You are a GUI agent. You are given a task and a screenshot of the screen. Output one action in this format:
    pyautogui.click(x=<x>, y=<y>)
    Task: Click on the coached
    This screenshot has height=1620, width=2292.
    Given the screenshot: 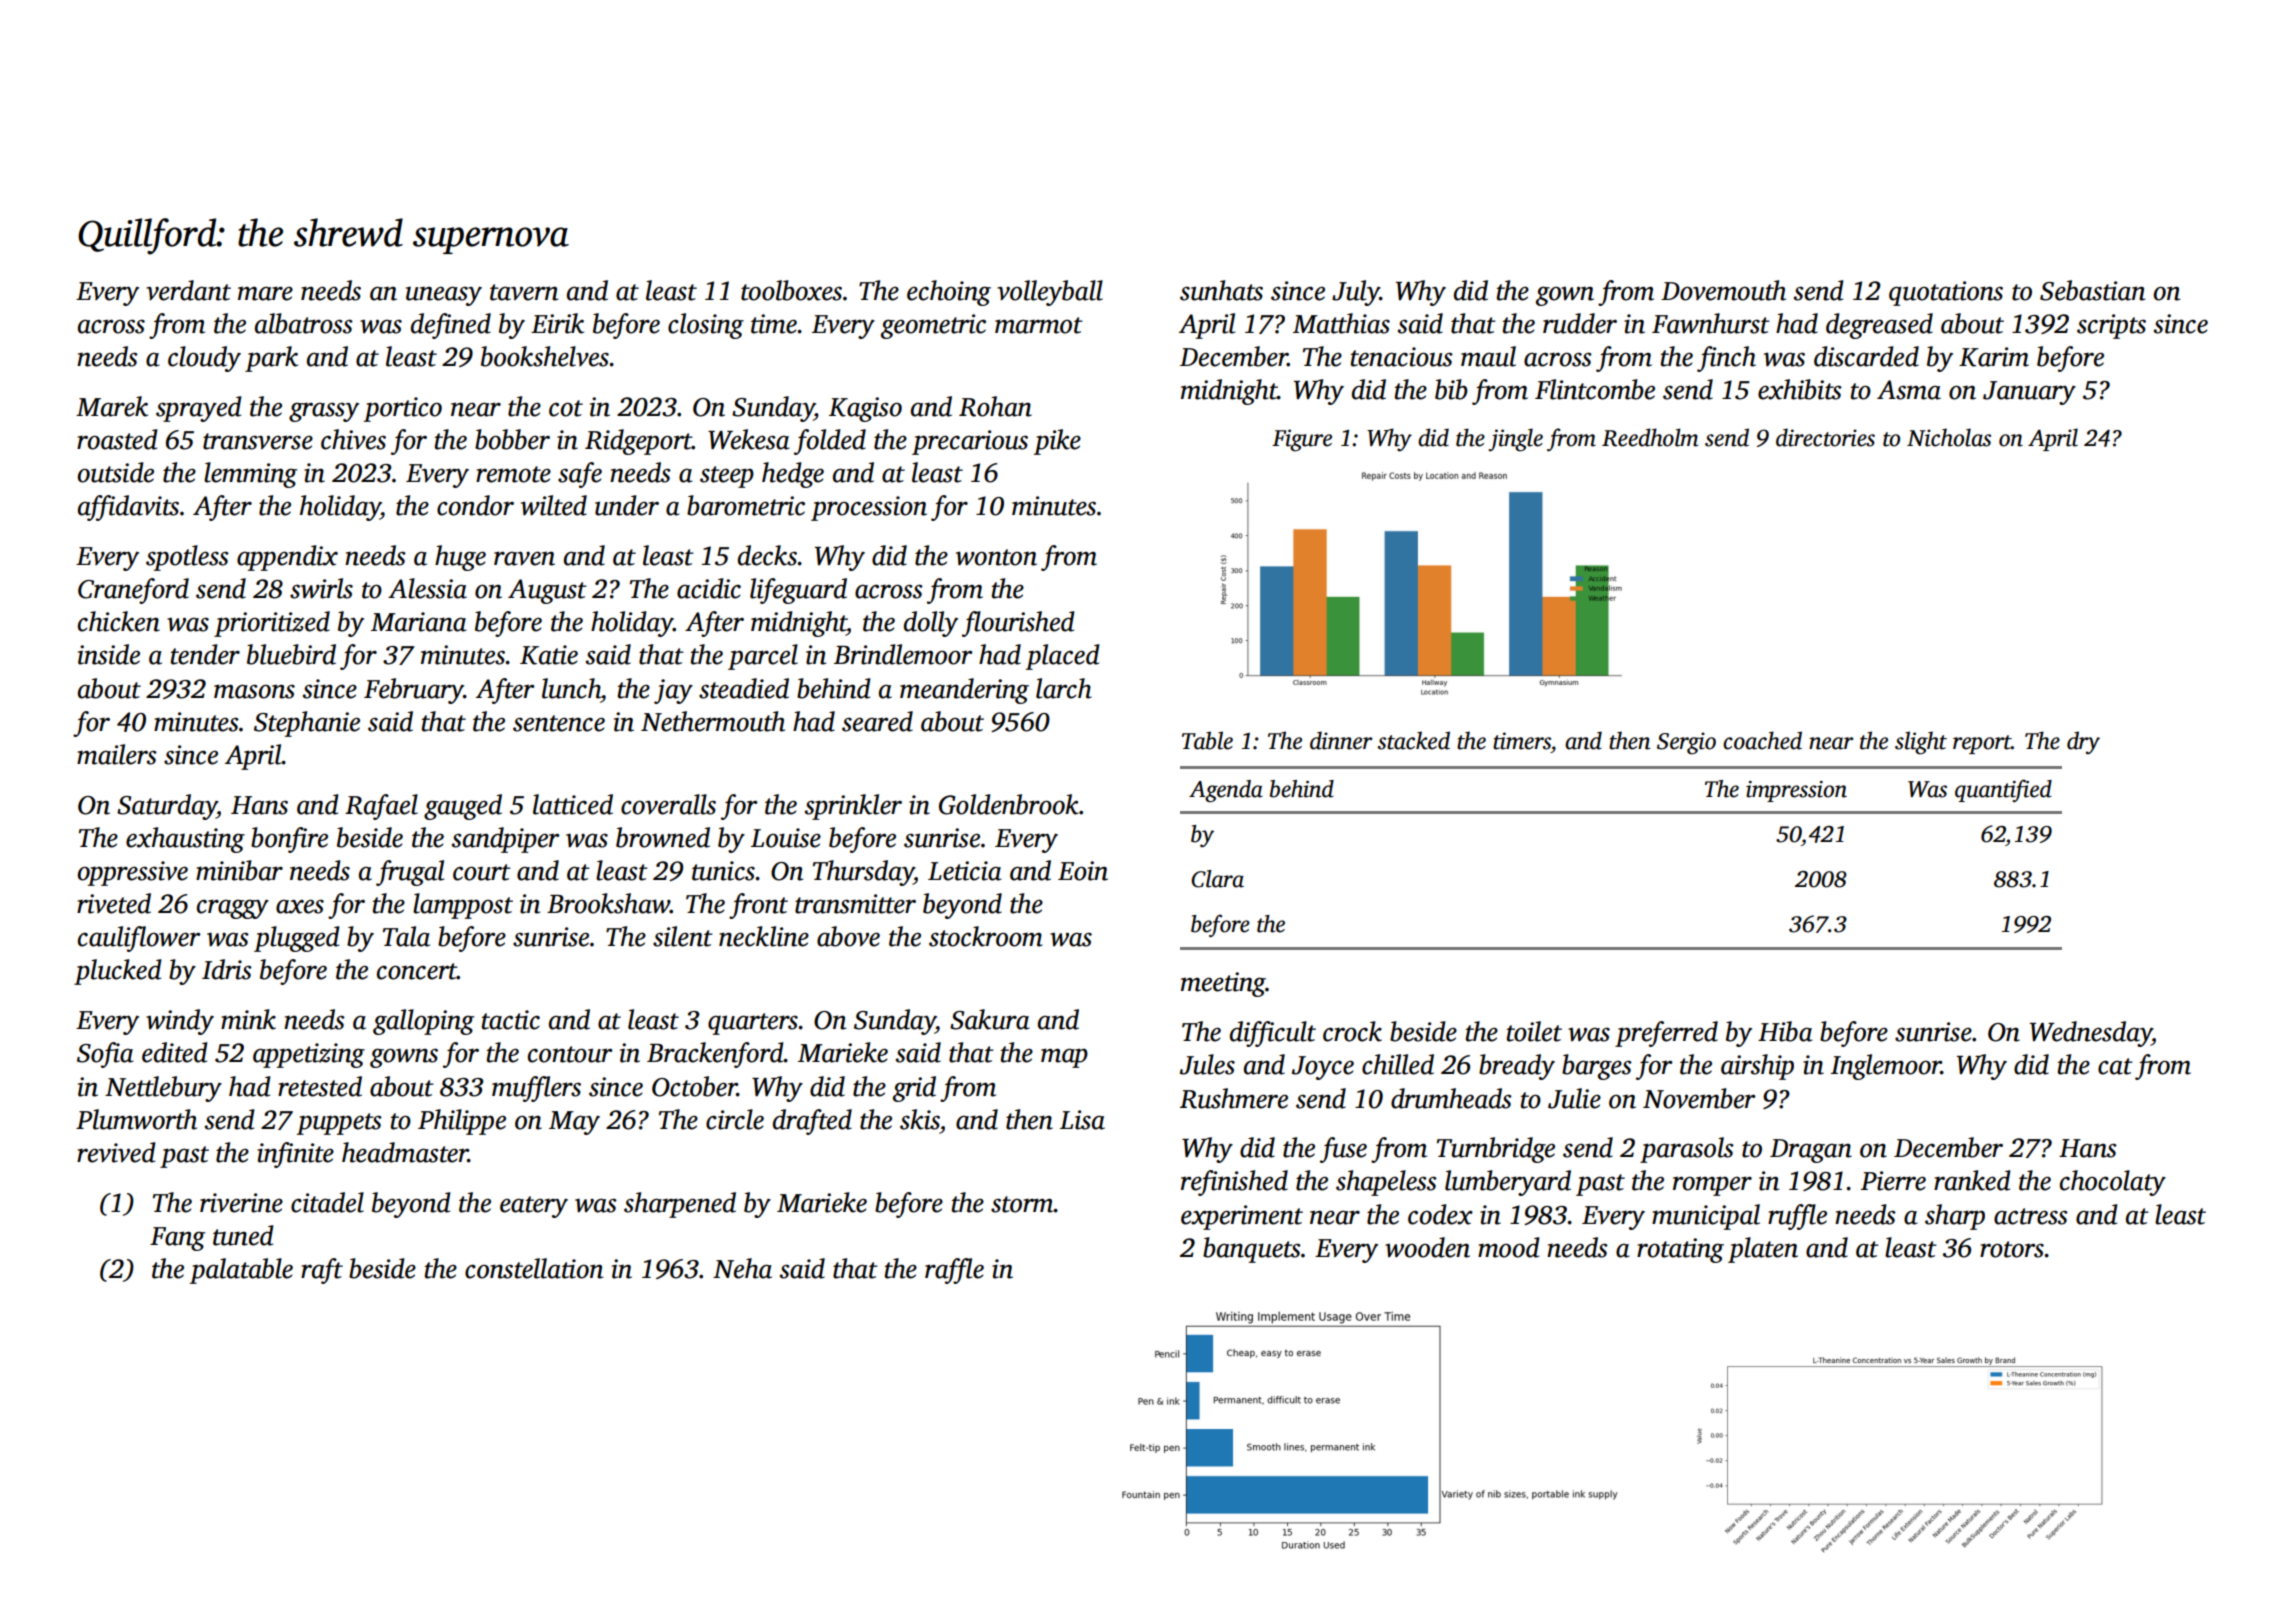 What is the action you would take?
    pyautogui.click(x=1762, y=740)
